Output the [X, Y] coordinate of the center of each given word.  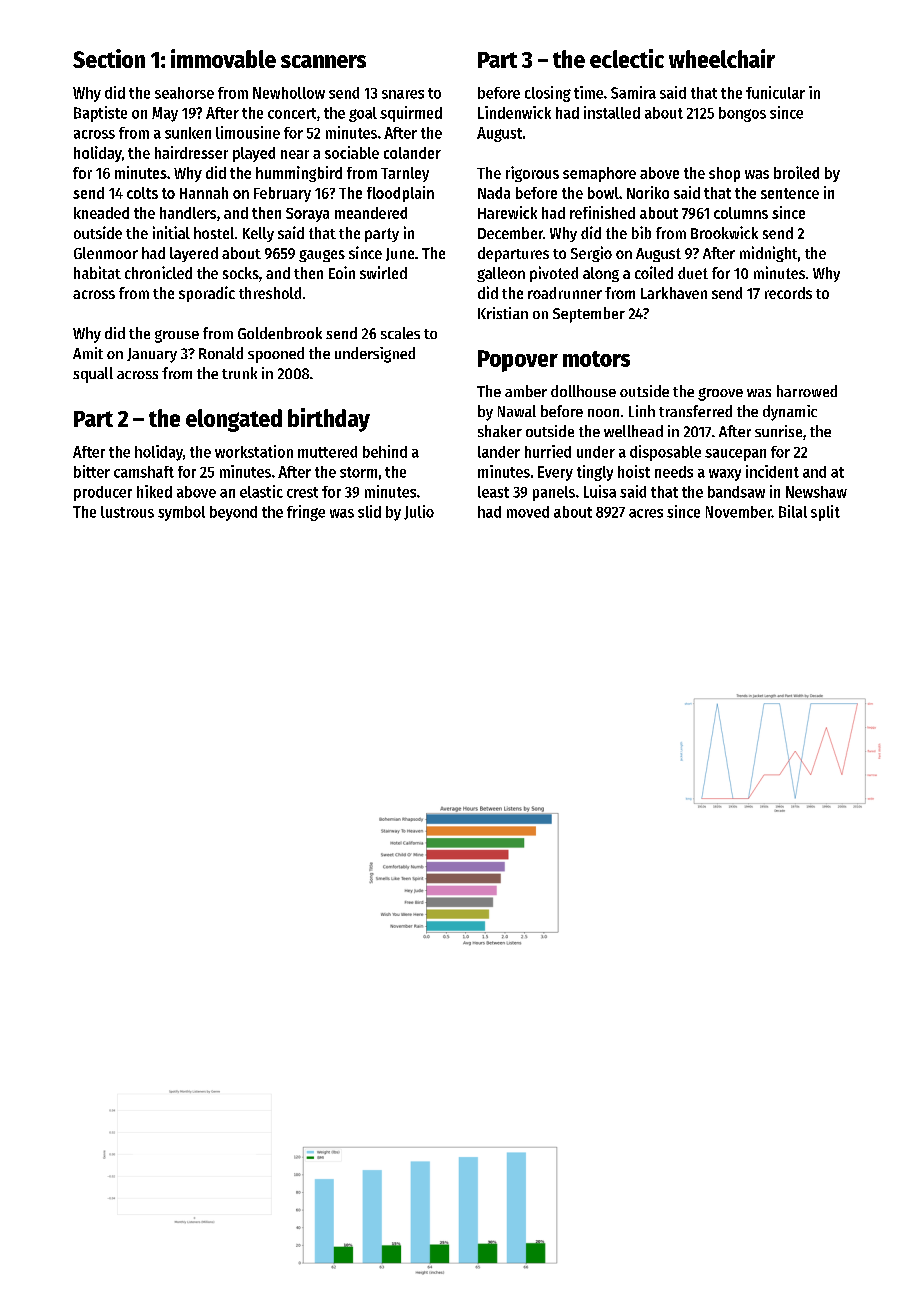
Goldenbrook [280, 333]
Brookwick [724, 232]
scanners [323, 61]
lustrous [127, 512]
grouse [177, 336]
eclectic [627, 58]
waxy [725, 475]
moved [528, 512]
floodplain [400, 194]
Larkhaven [674, 293]
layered [194, 254]
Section [109, 58]
